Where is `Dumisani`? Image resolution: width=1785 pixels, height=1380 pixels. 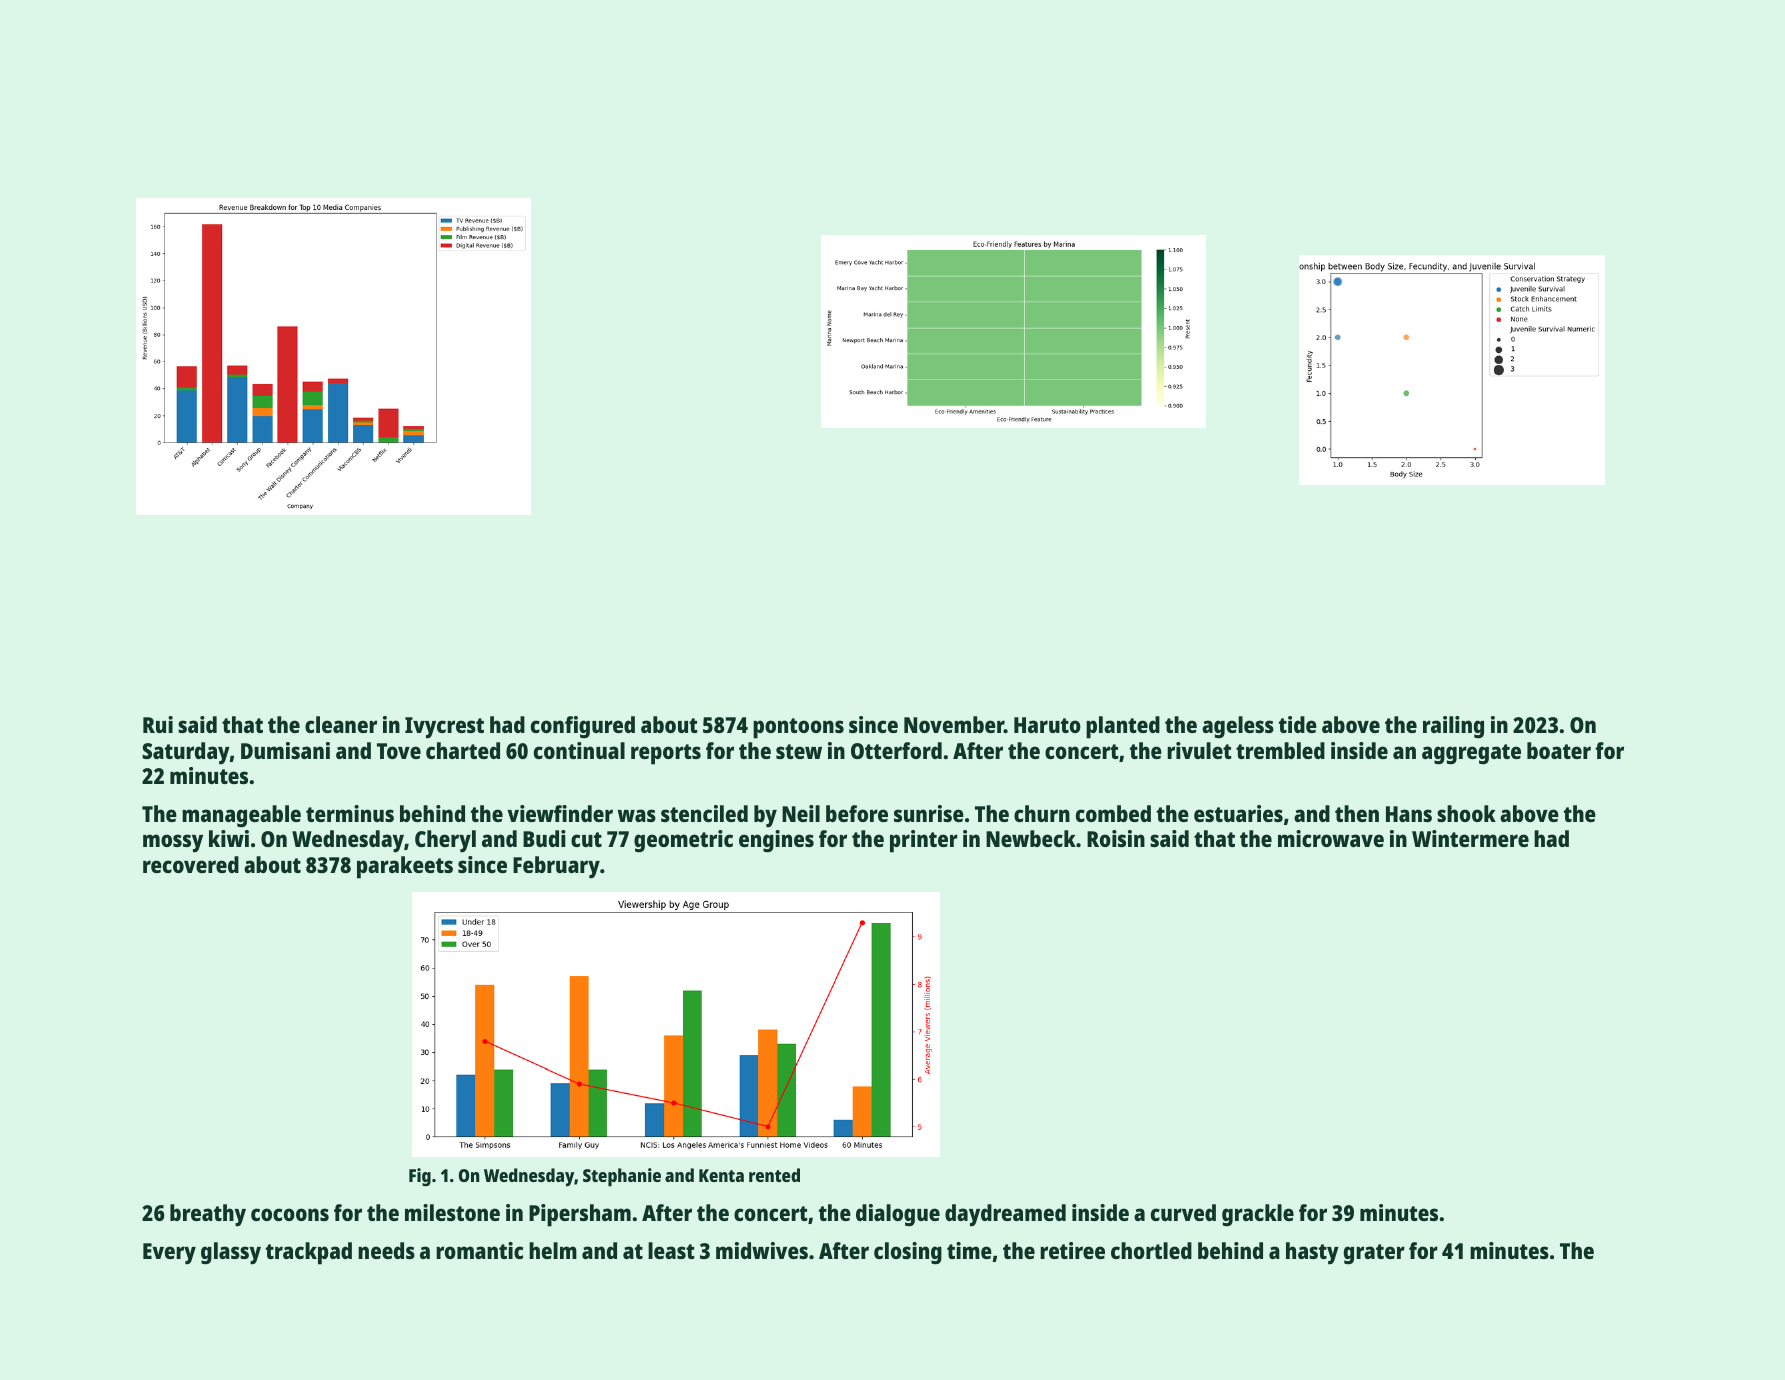 Dumisani is located at coordinates (285, 750).
